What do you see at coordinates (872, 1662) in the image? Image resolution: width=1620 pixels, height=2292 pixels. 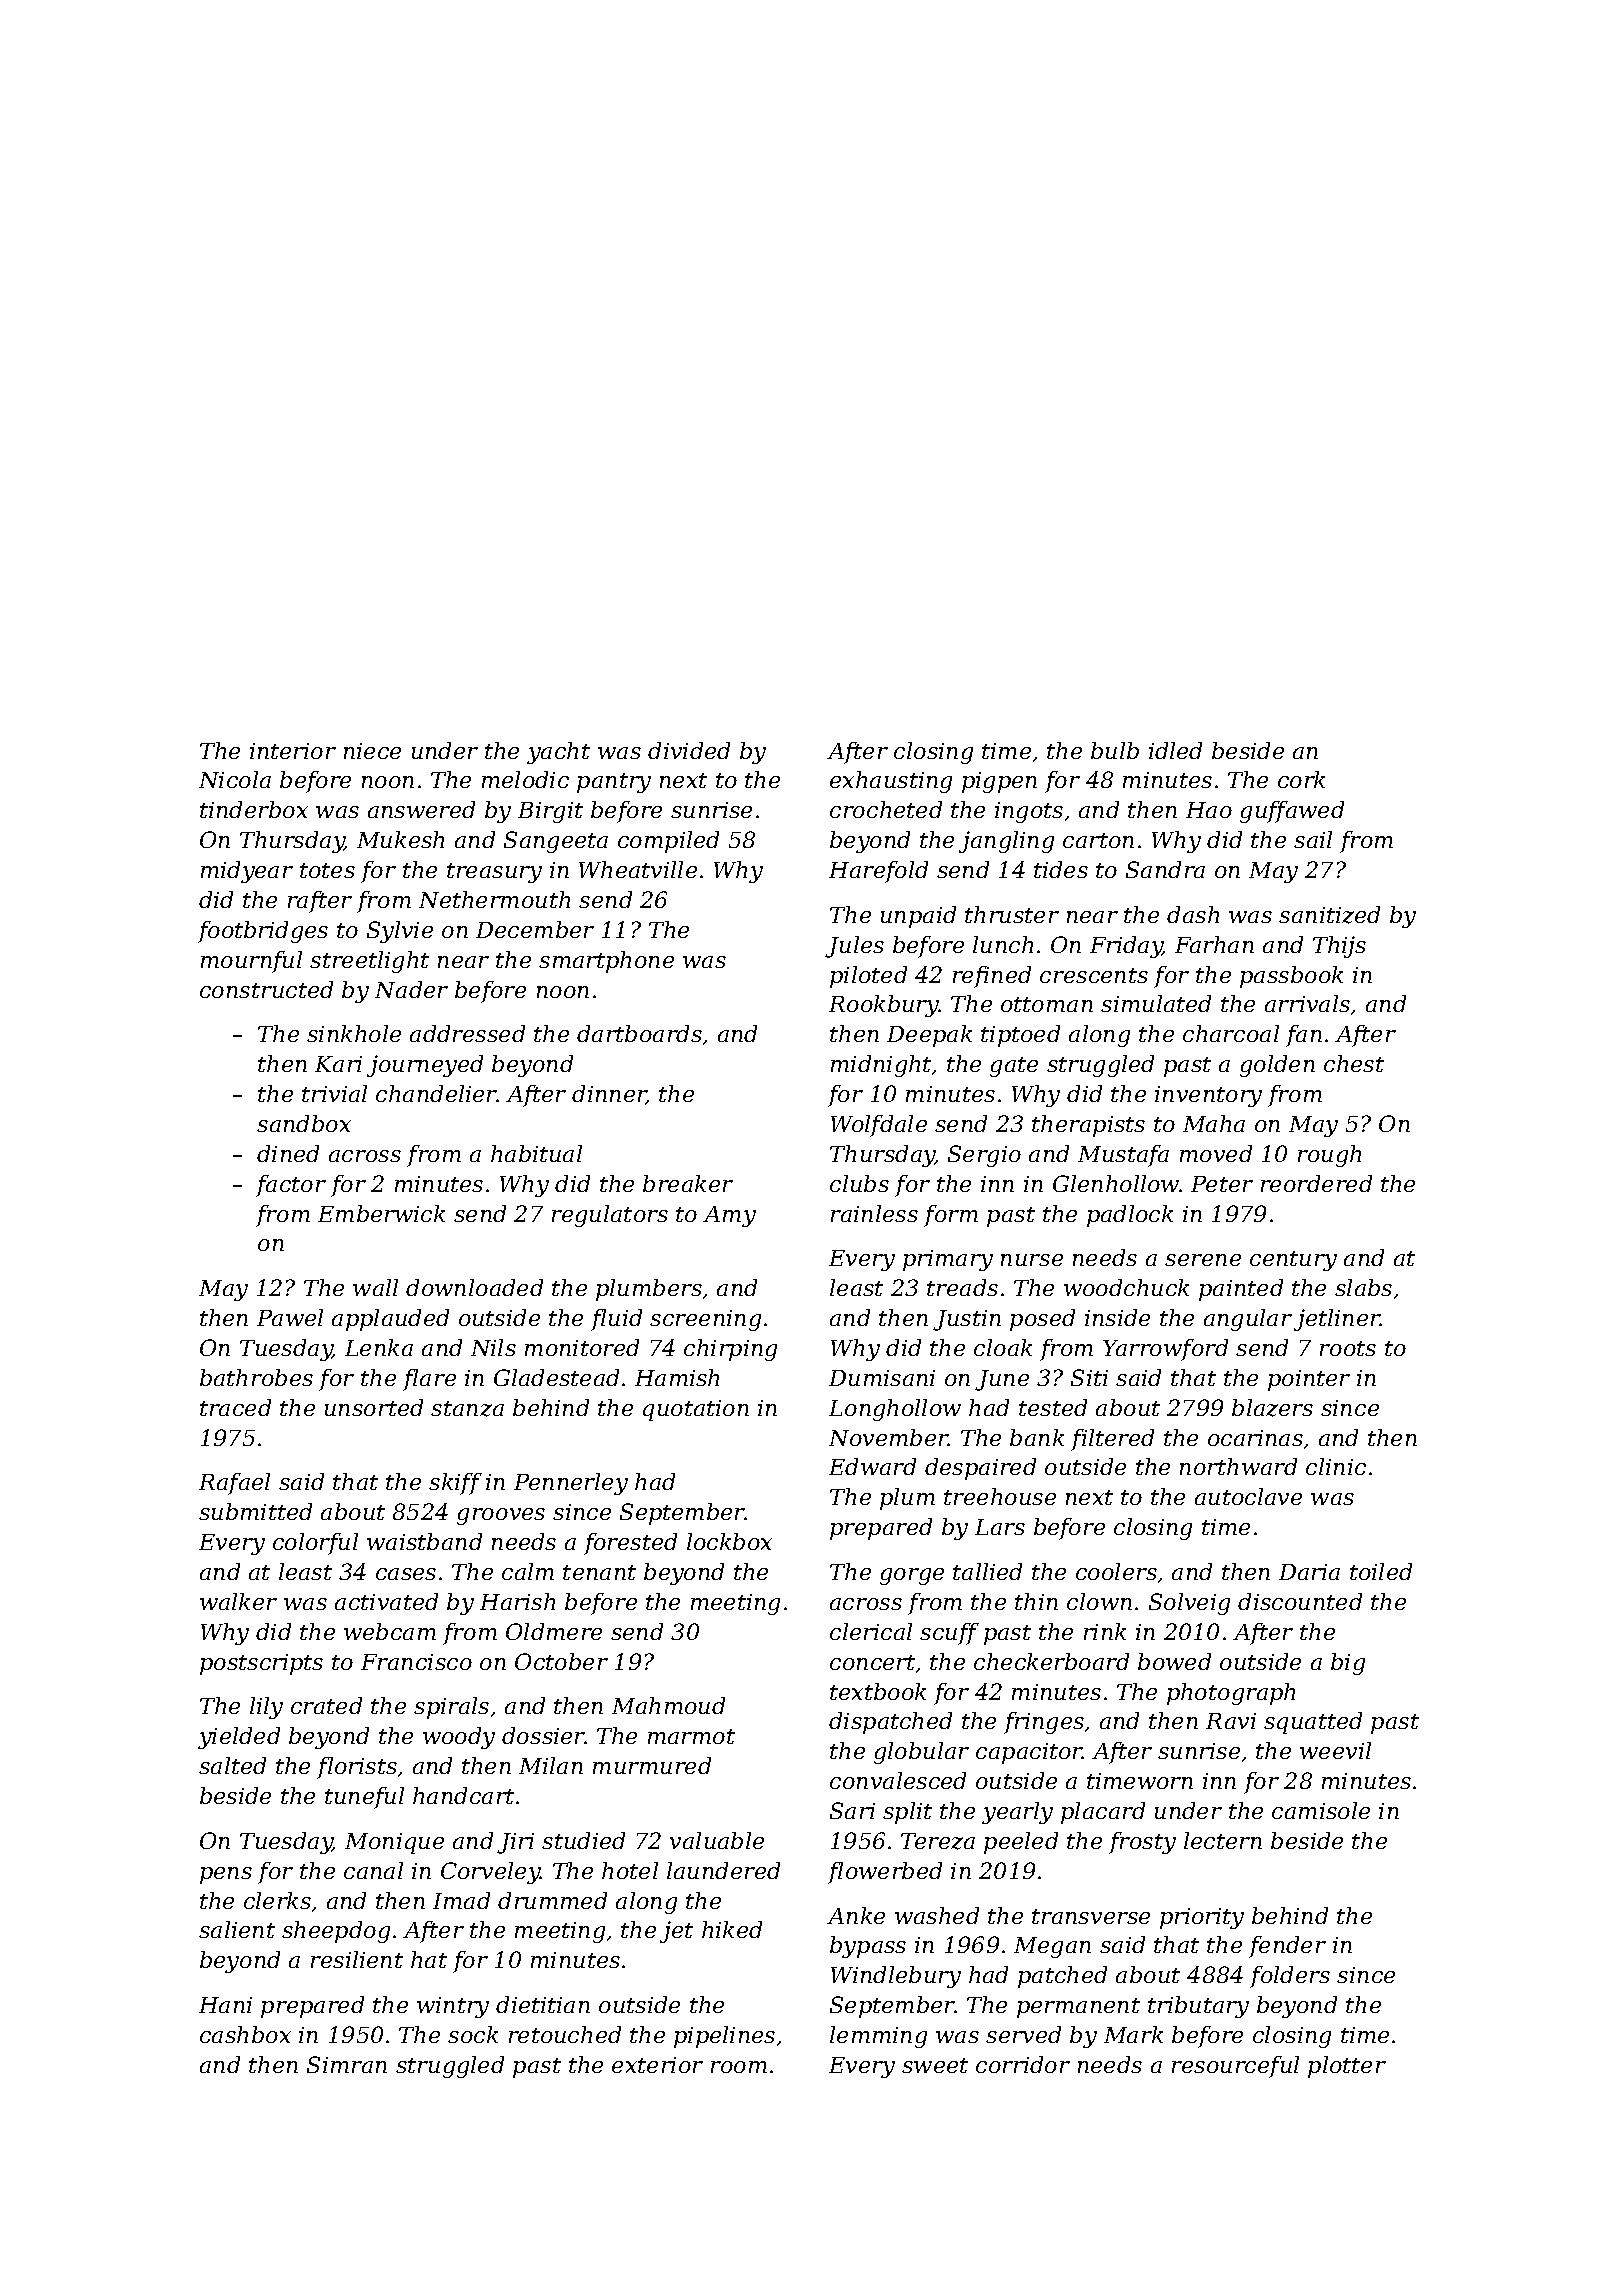 I see `concert` at bounding box center [872, 1662].
